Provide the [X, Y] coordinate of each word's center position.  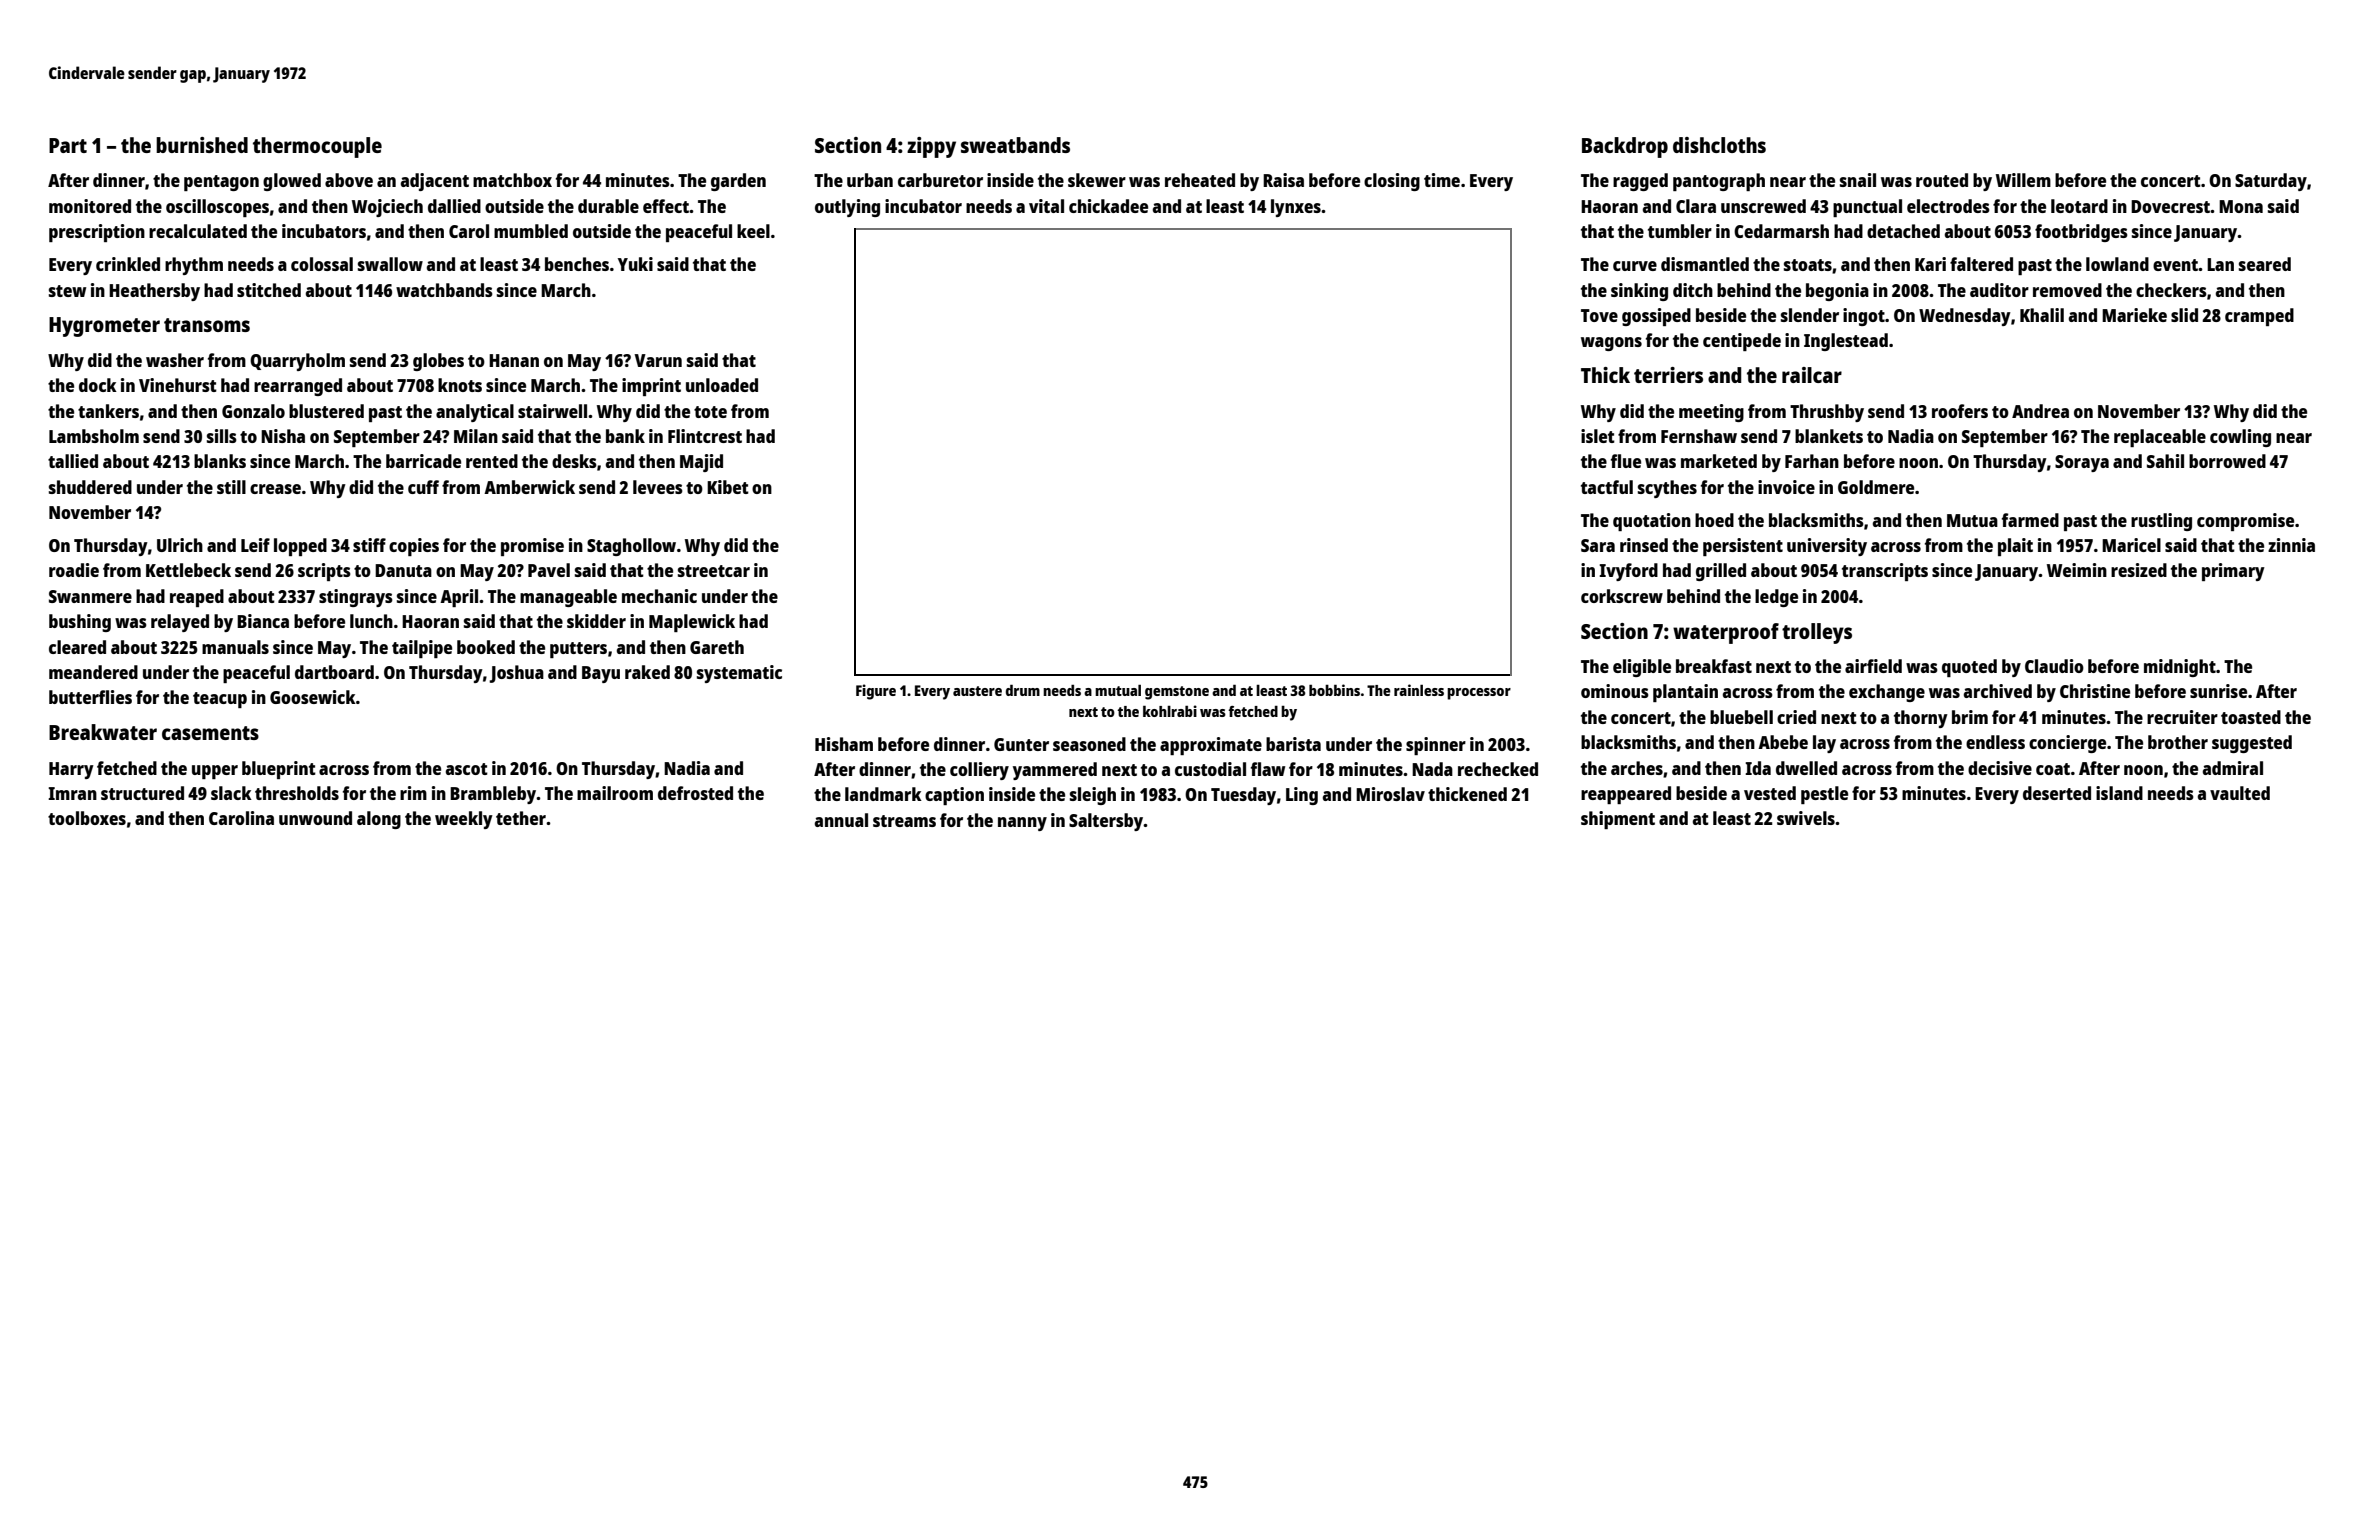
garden [738, 182]
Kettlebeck [188, 570]
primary [2233, 572]
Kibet [728, 487]
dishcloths [1719, 145]
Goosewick [313, 697]
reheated [1200, 180]
